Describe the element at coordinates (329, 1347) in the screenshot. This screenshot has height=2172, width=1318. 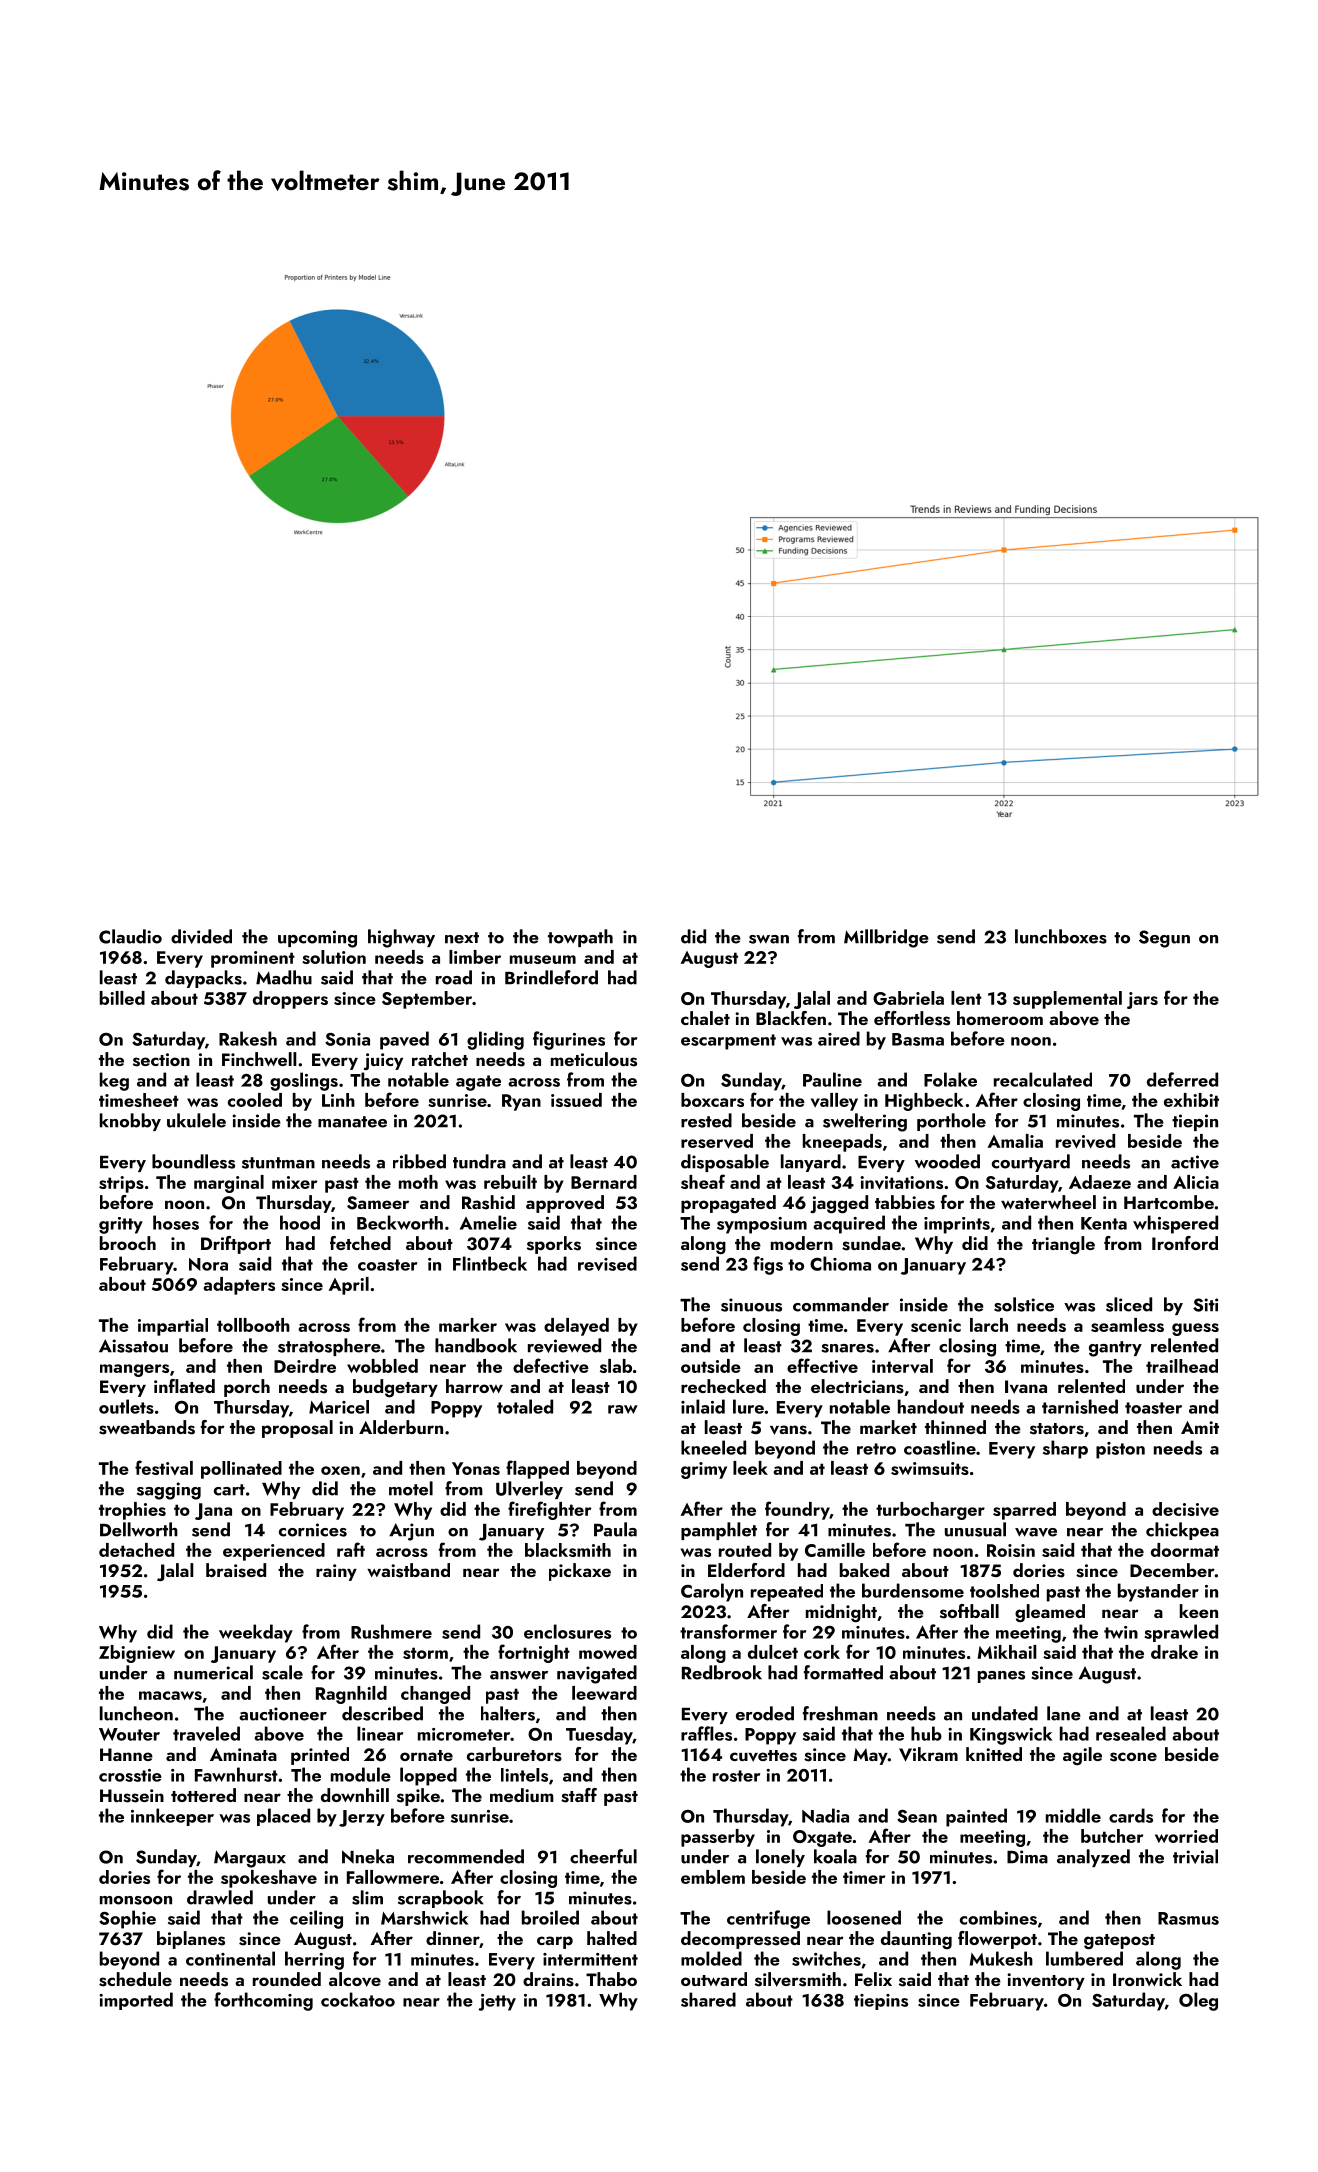
I see `stratosphere` at that location.
